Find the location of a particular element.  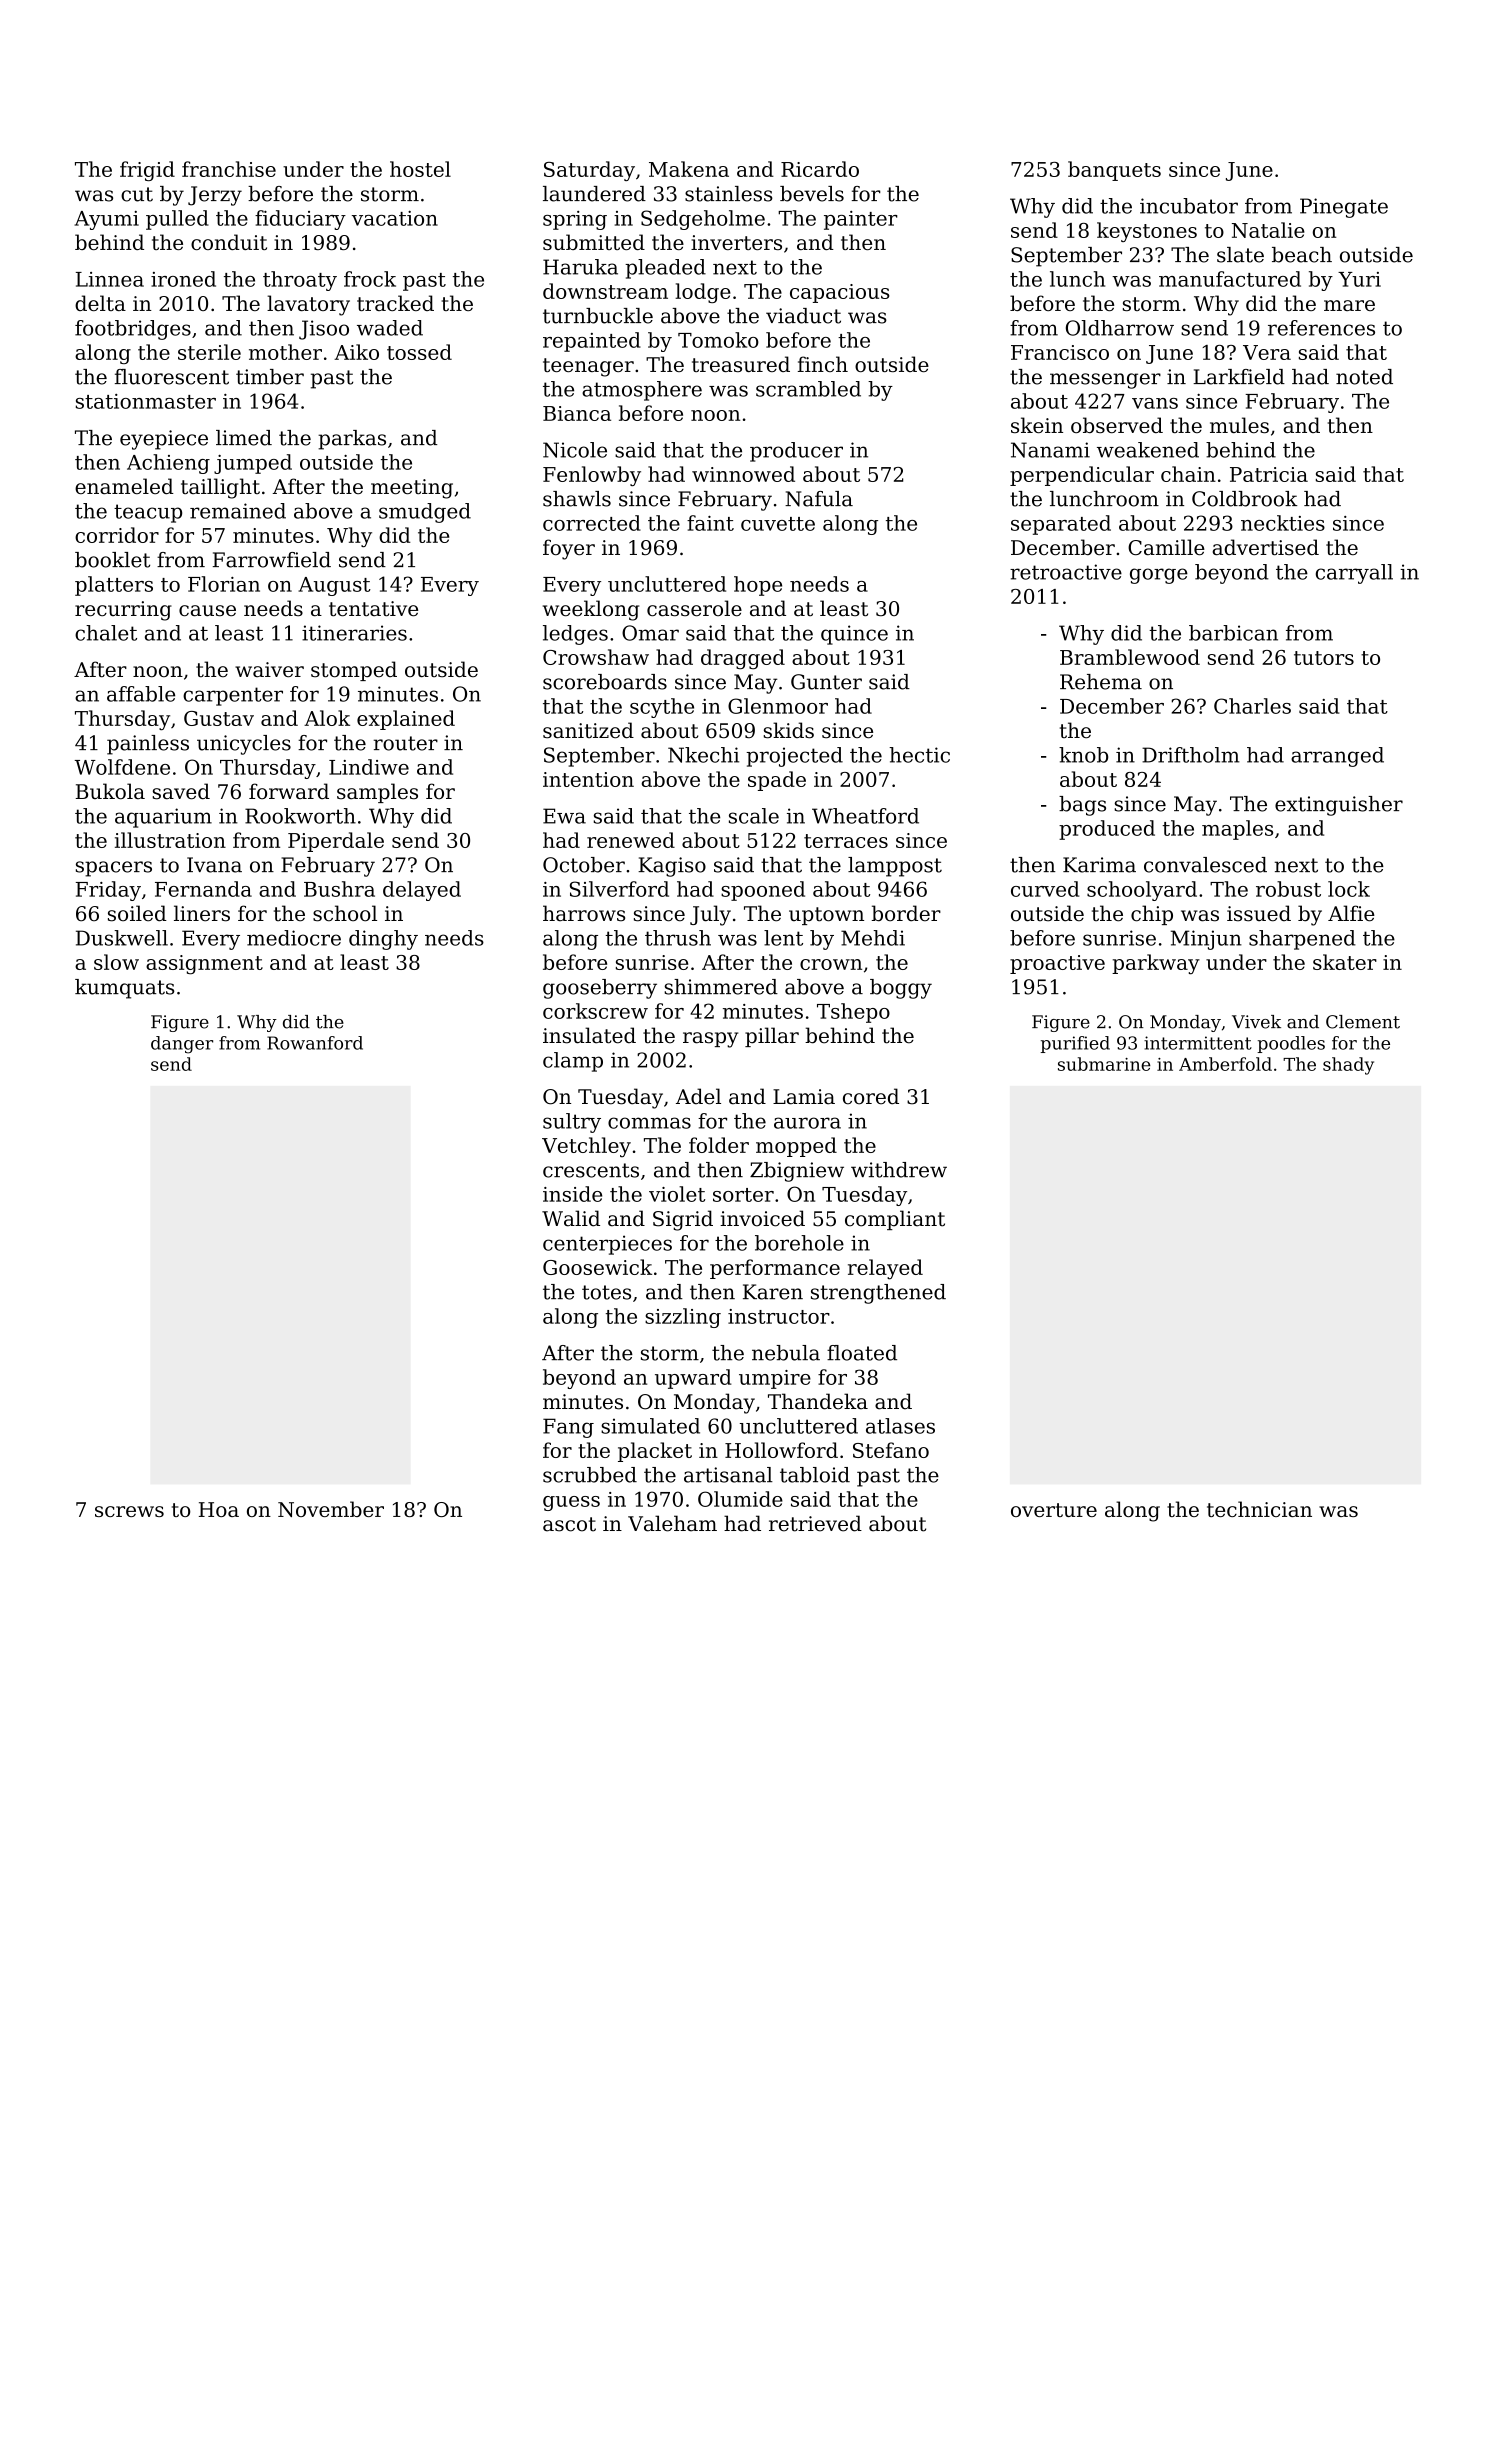

pleaded is located at coordinates (665, 269).
